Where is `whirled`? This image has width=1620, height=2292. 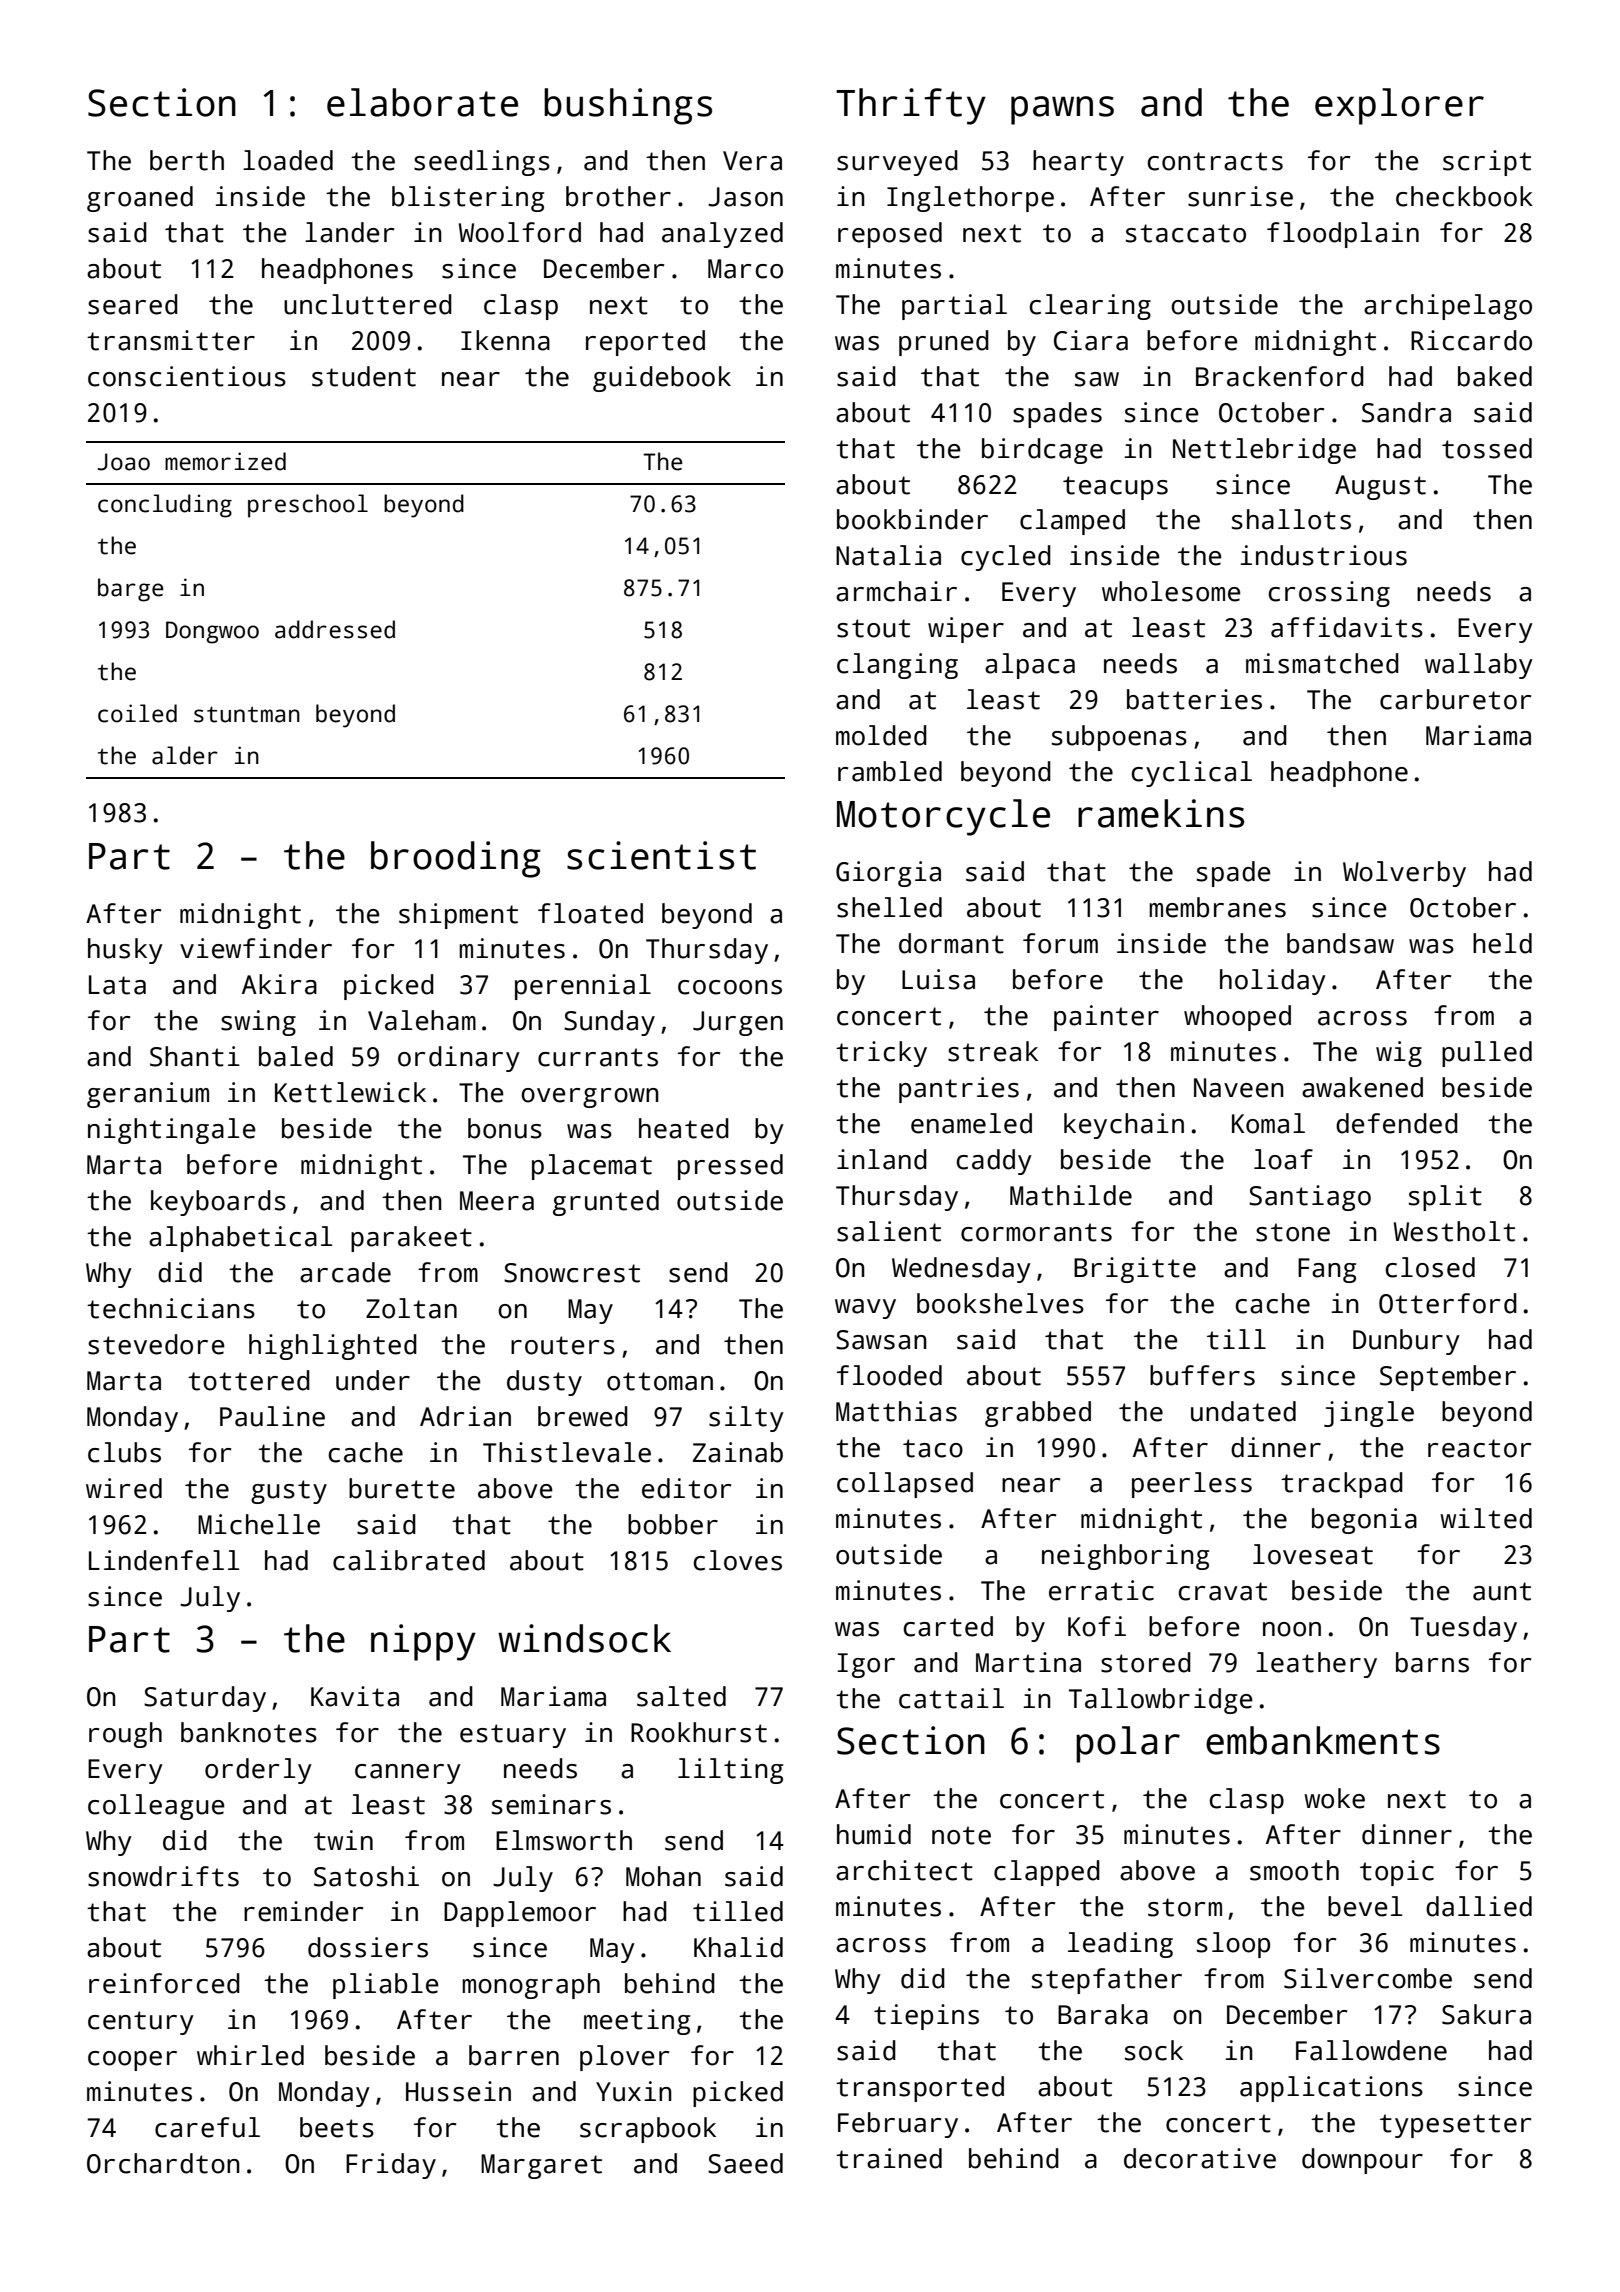
whirled is located at coordinates (250, 2055).
